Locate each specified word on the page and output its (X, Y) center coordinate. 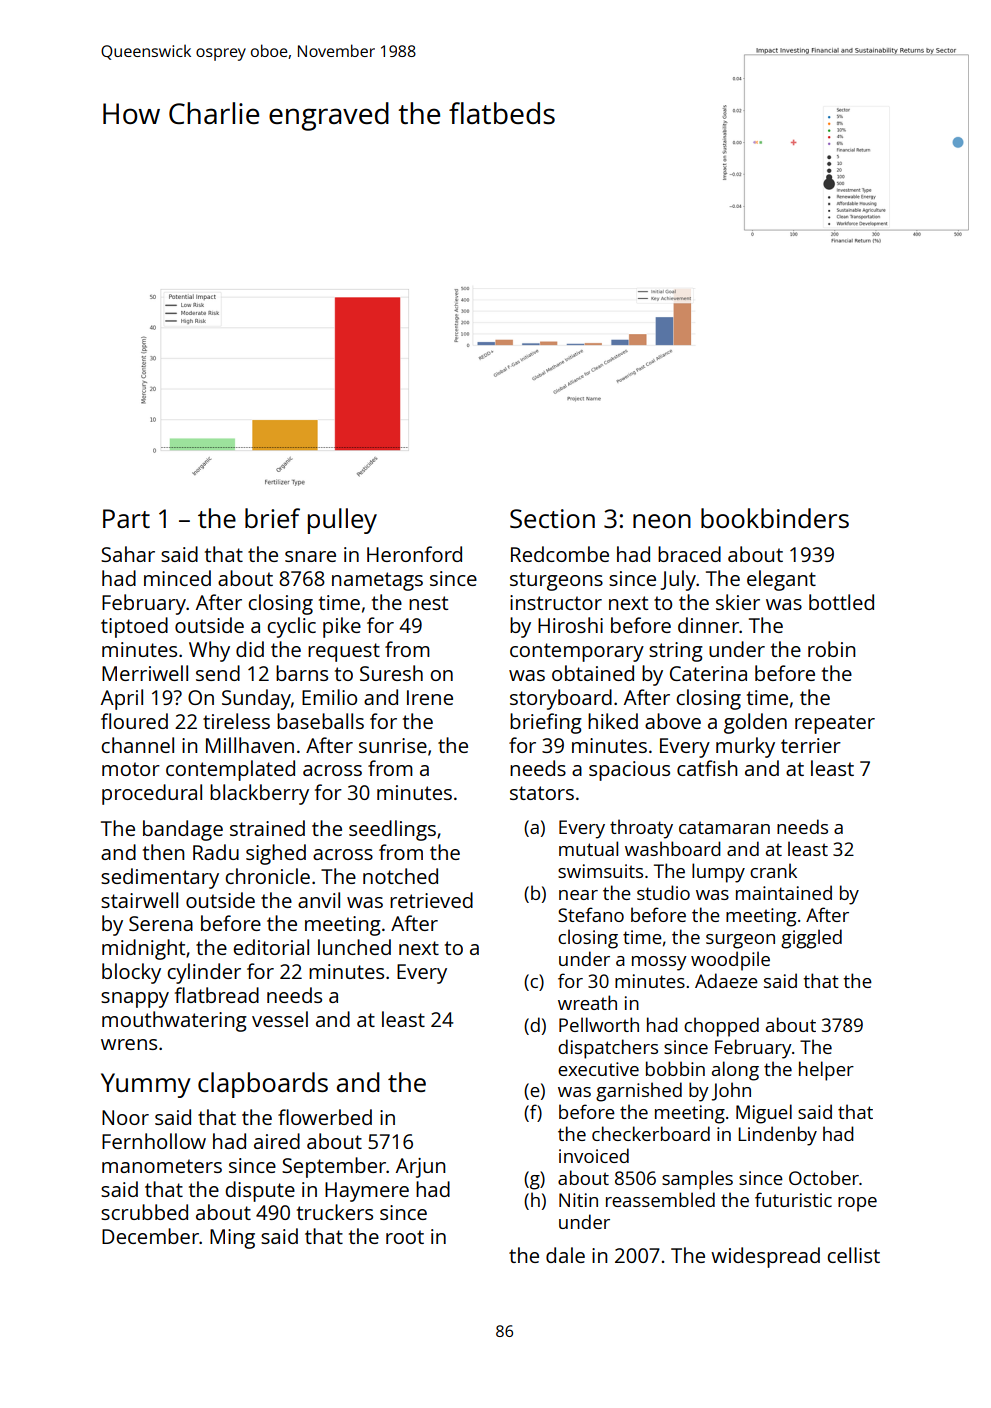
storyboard (561, 699)
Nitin (578, 1200)
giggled (811, 939)
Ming (232, 1239)
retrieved (431, 900)
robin (832, 649)
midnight (143, 949)
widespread (765, 1257)
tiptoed (134, 627)
